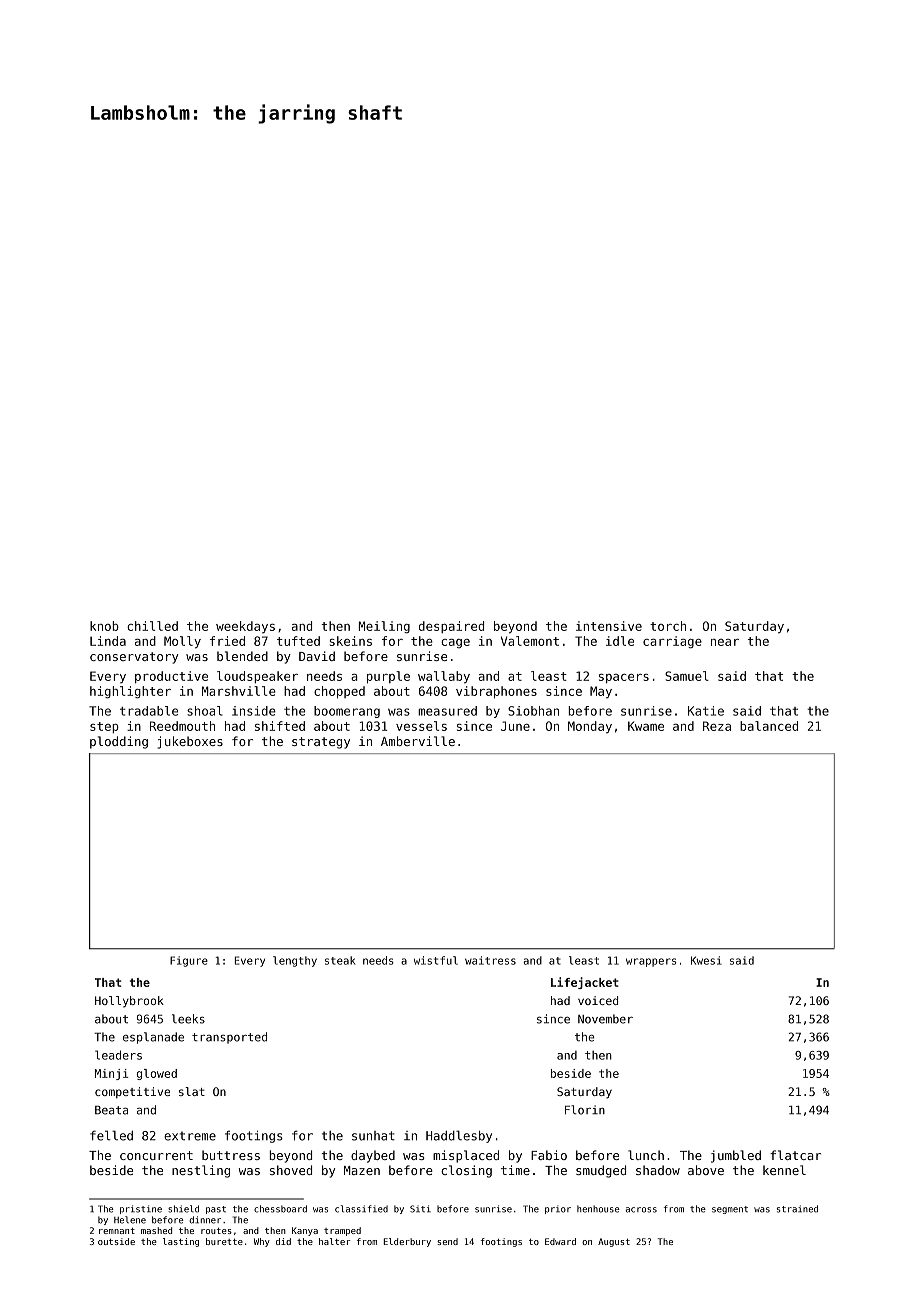 The image size is (924, 1308). What do you see at coordinates (736, 1156) in the document?
I see `jumbled` at bounding box center [736, 1156].
